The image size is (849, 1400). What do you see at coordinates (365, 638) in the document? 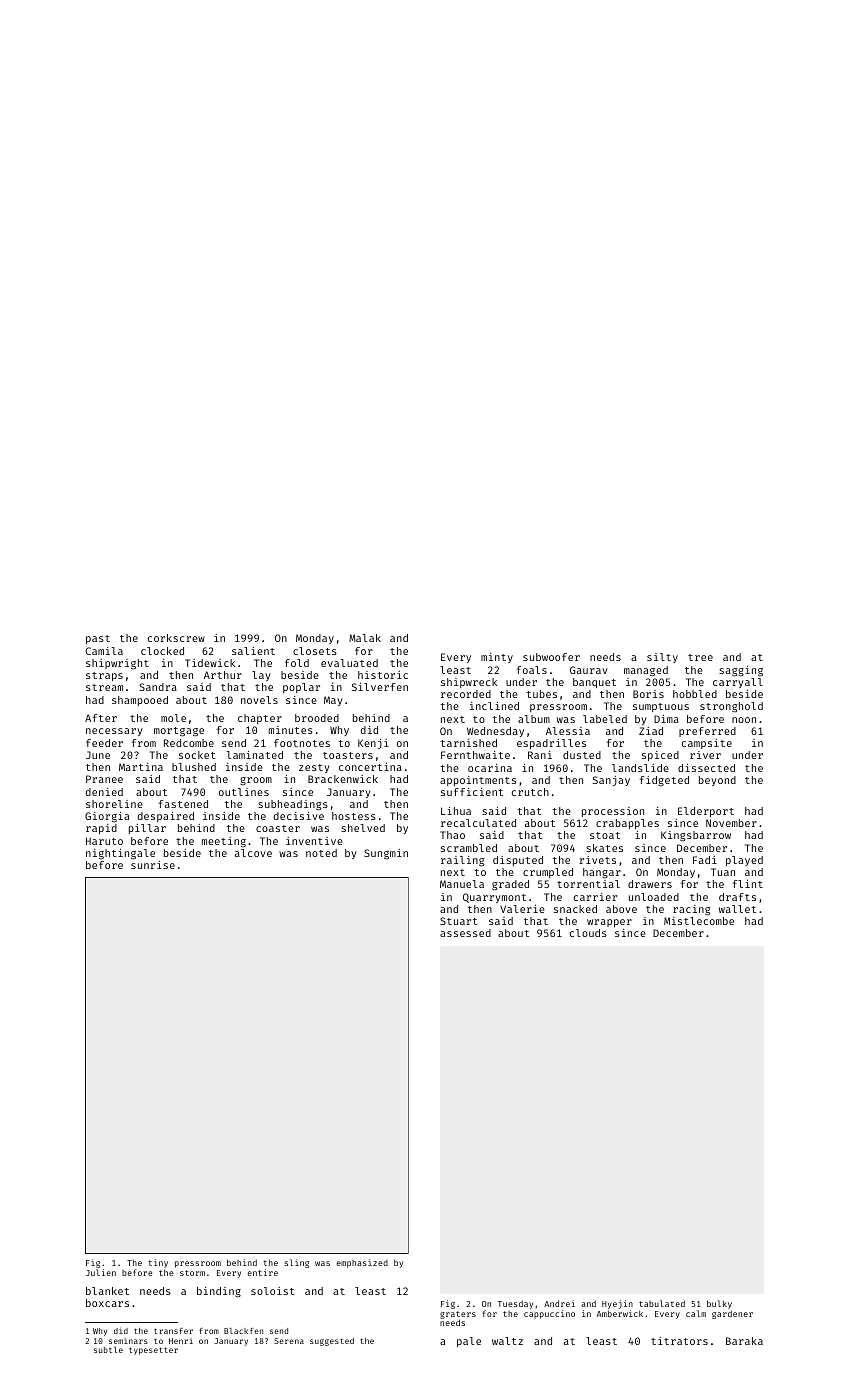
I see `Malak` at bounding box center [365, 638].
